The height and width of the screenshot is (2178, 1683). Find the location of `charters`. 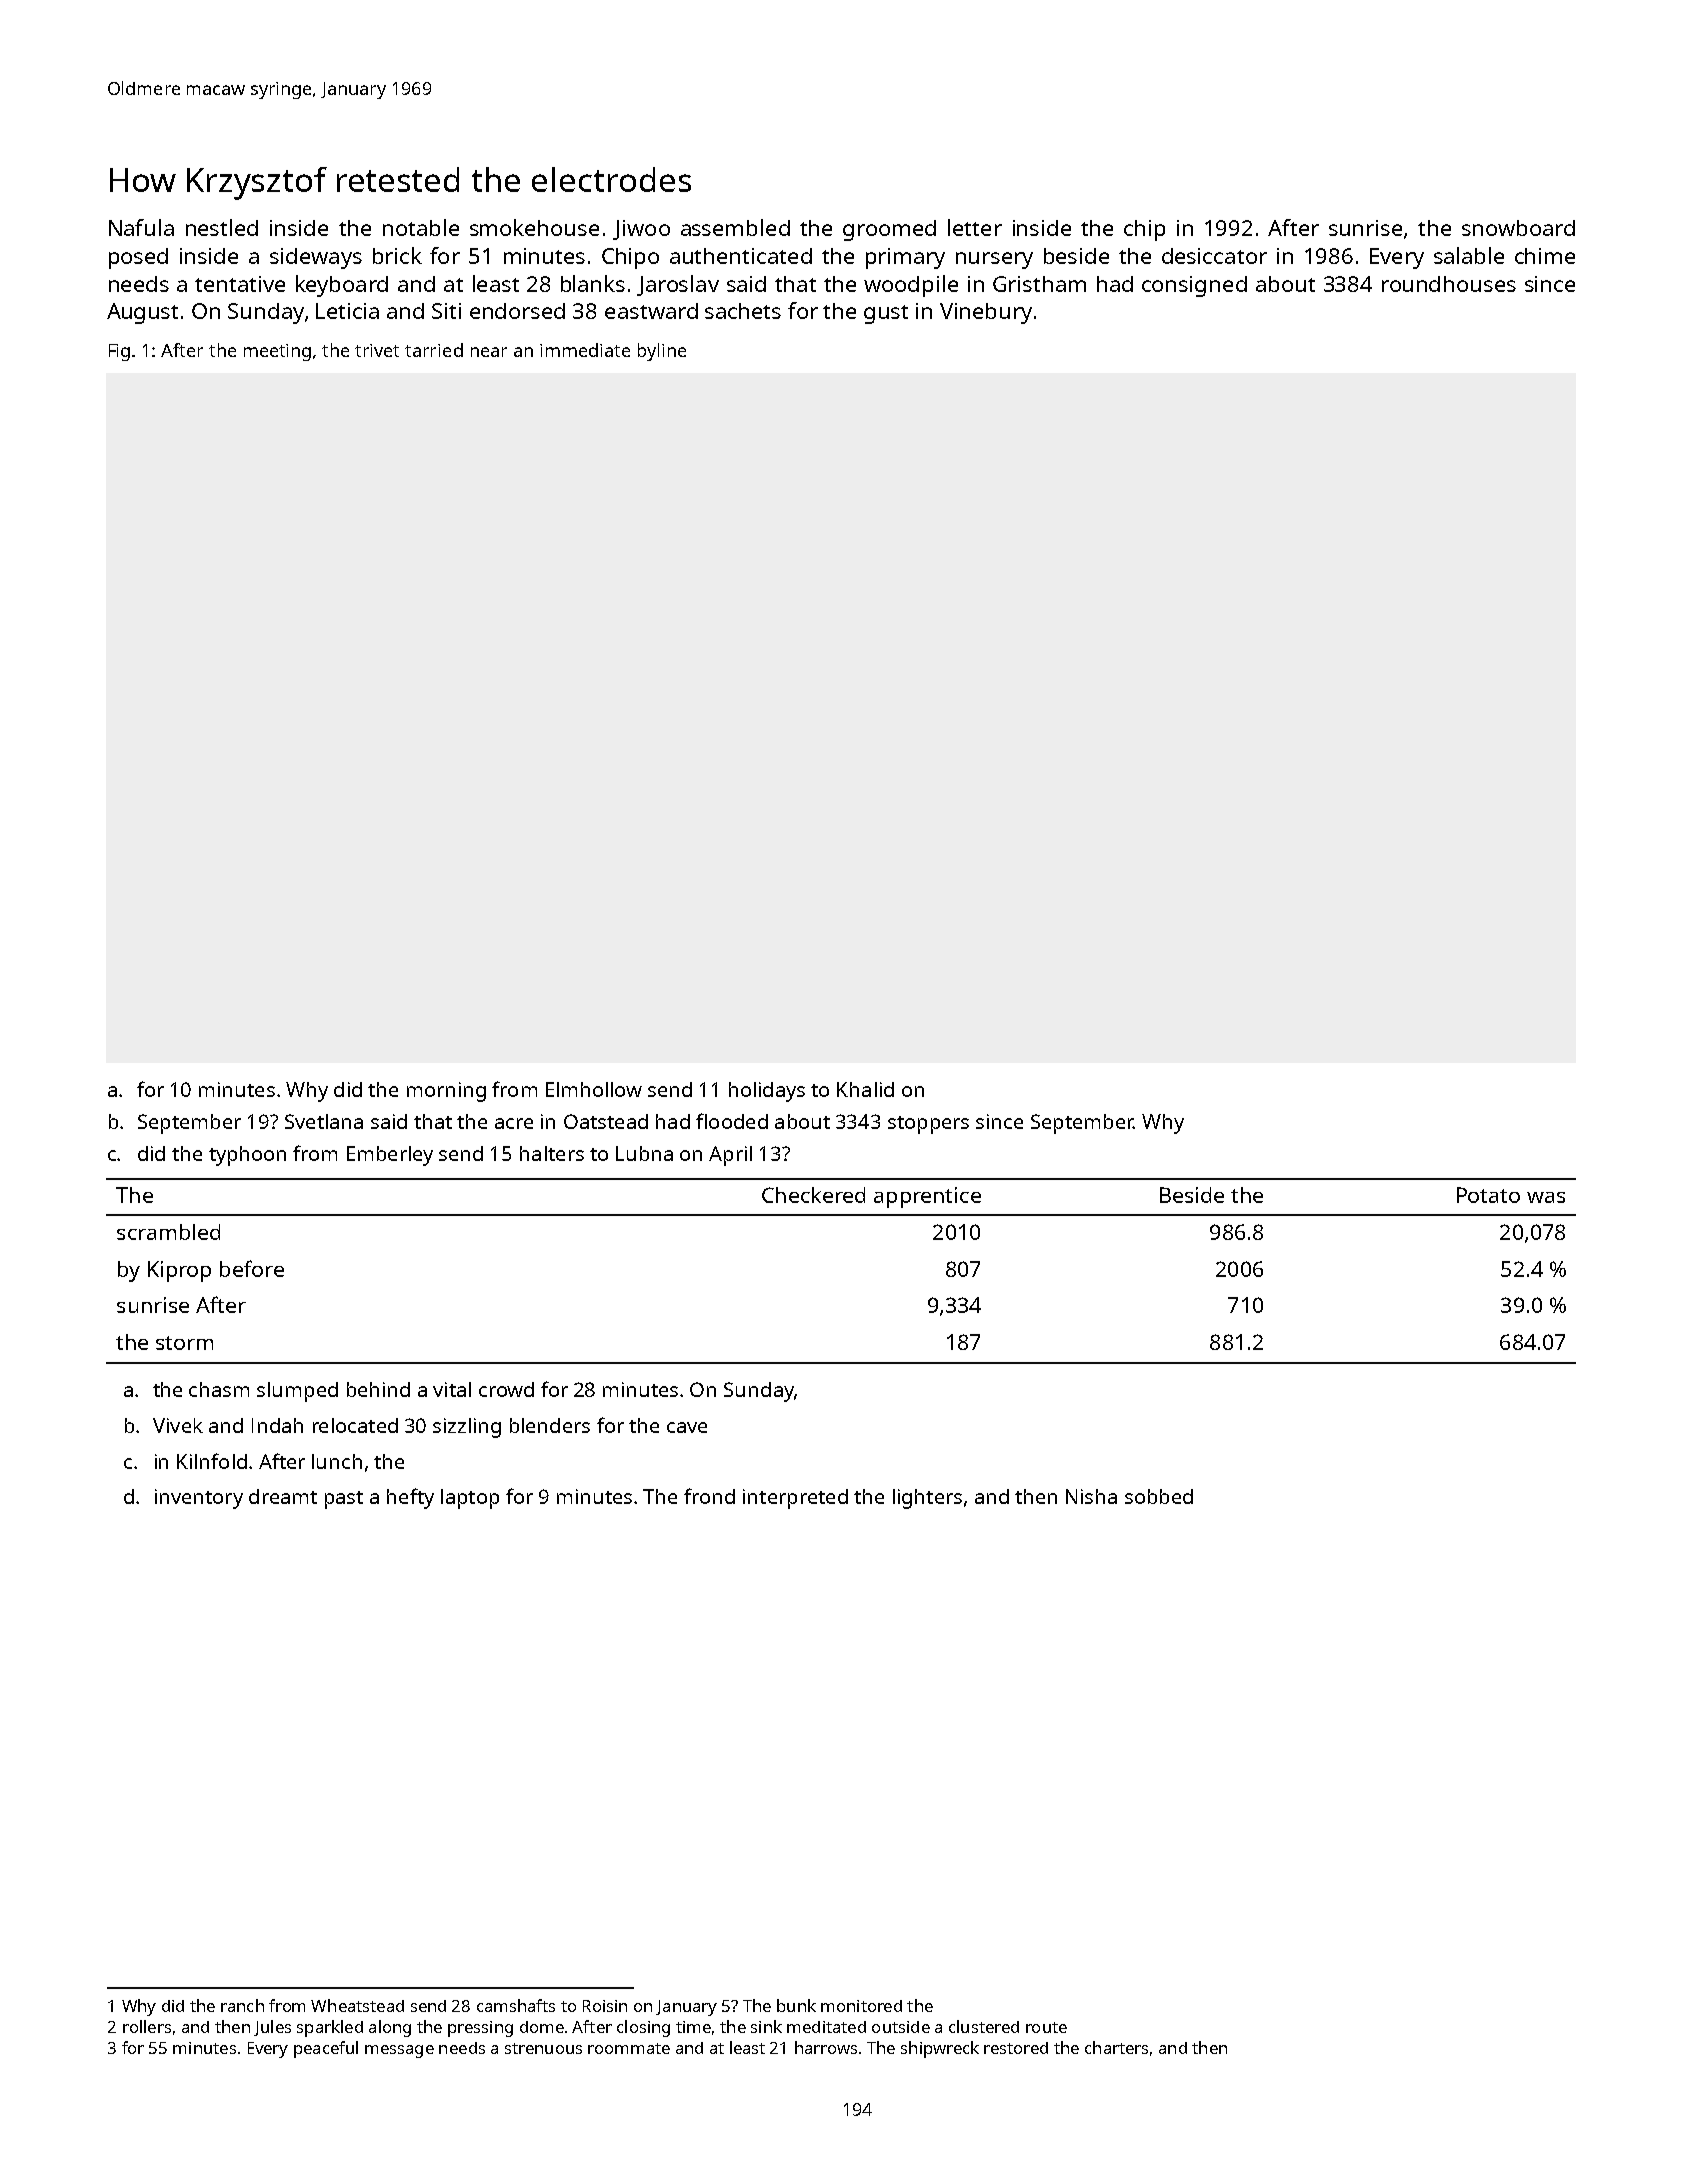

charters is located at coordinates (1116, 2047).
